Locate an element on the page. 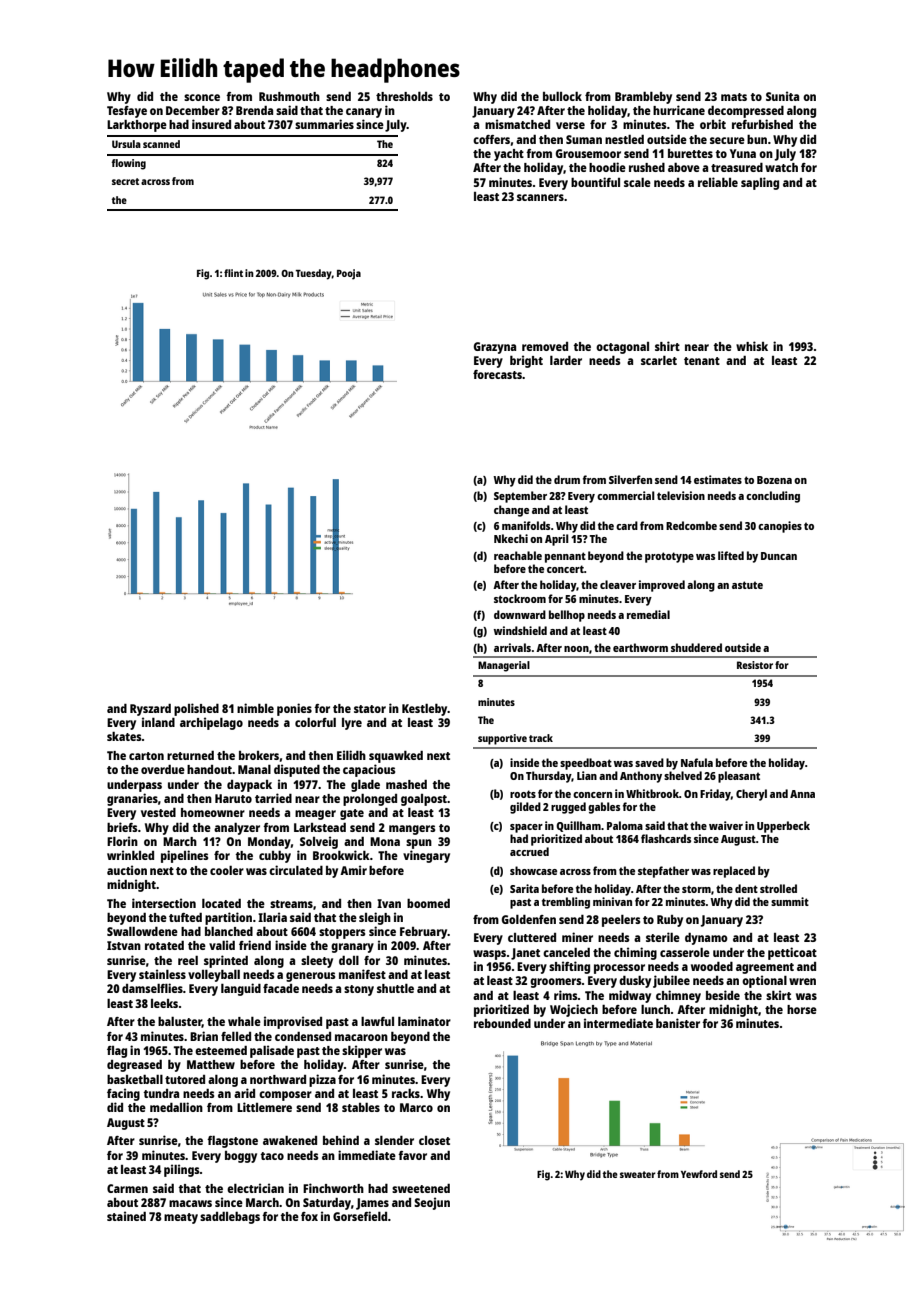  lawful is located at coordinates (377, 1021).
